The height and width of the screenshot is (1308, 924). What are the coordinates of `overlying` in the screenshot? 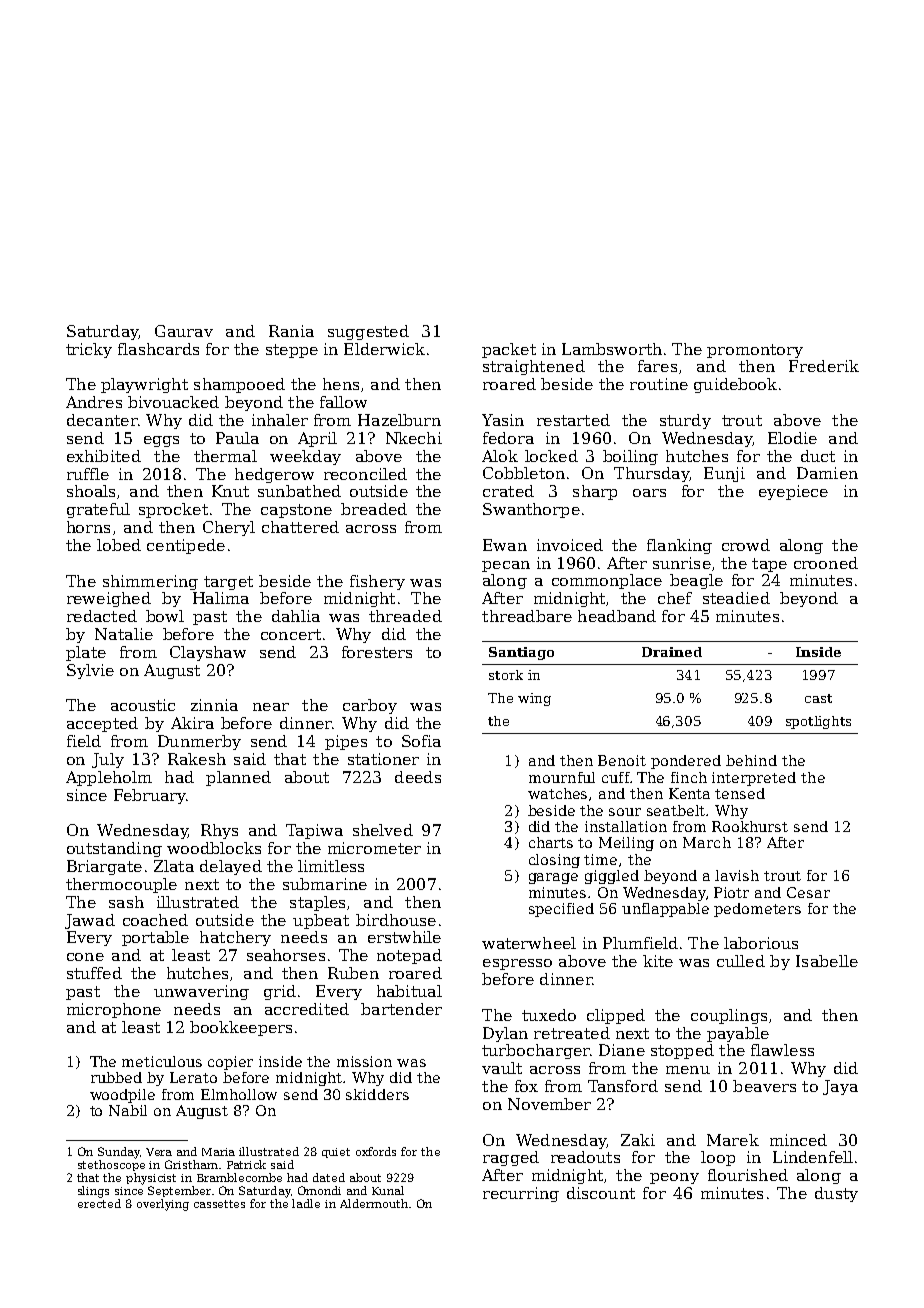 It's located at (163, 1205).
